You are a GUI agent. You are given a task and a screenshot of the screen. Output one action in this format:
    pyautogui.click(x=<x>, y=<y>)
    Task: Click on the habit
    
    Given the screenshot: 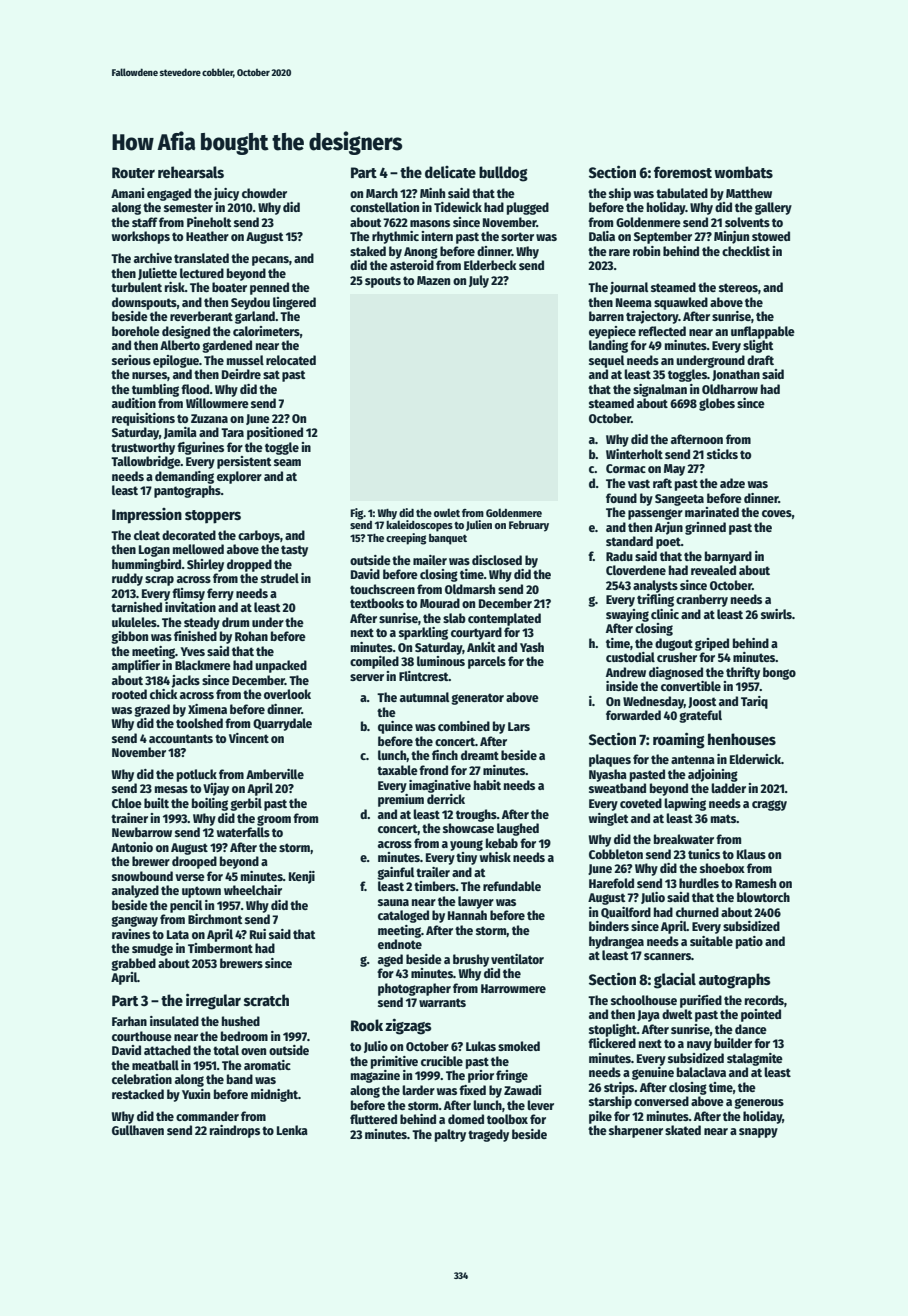 What is the action you would take?
    pyautogui.click(x=487, y=785)
